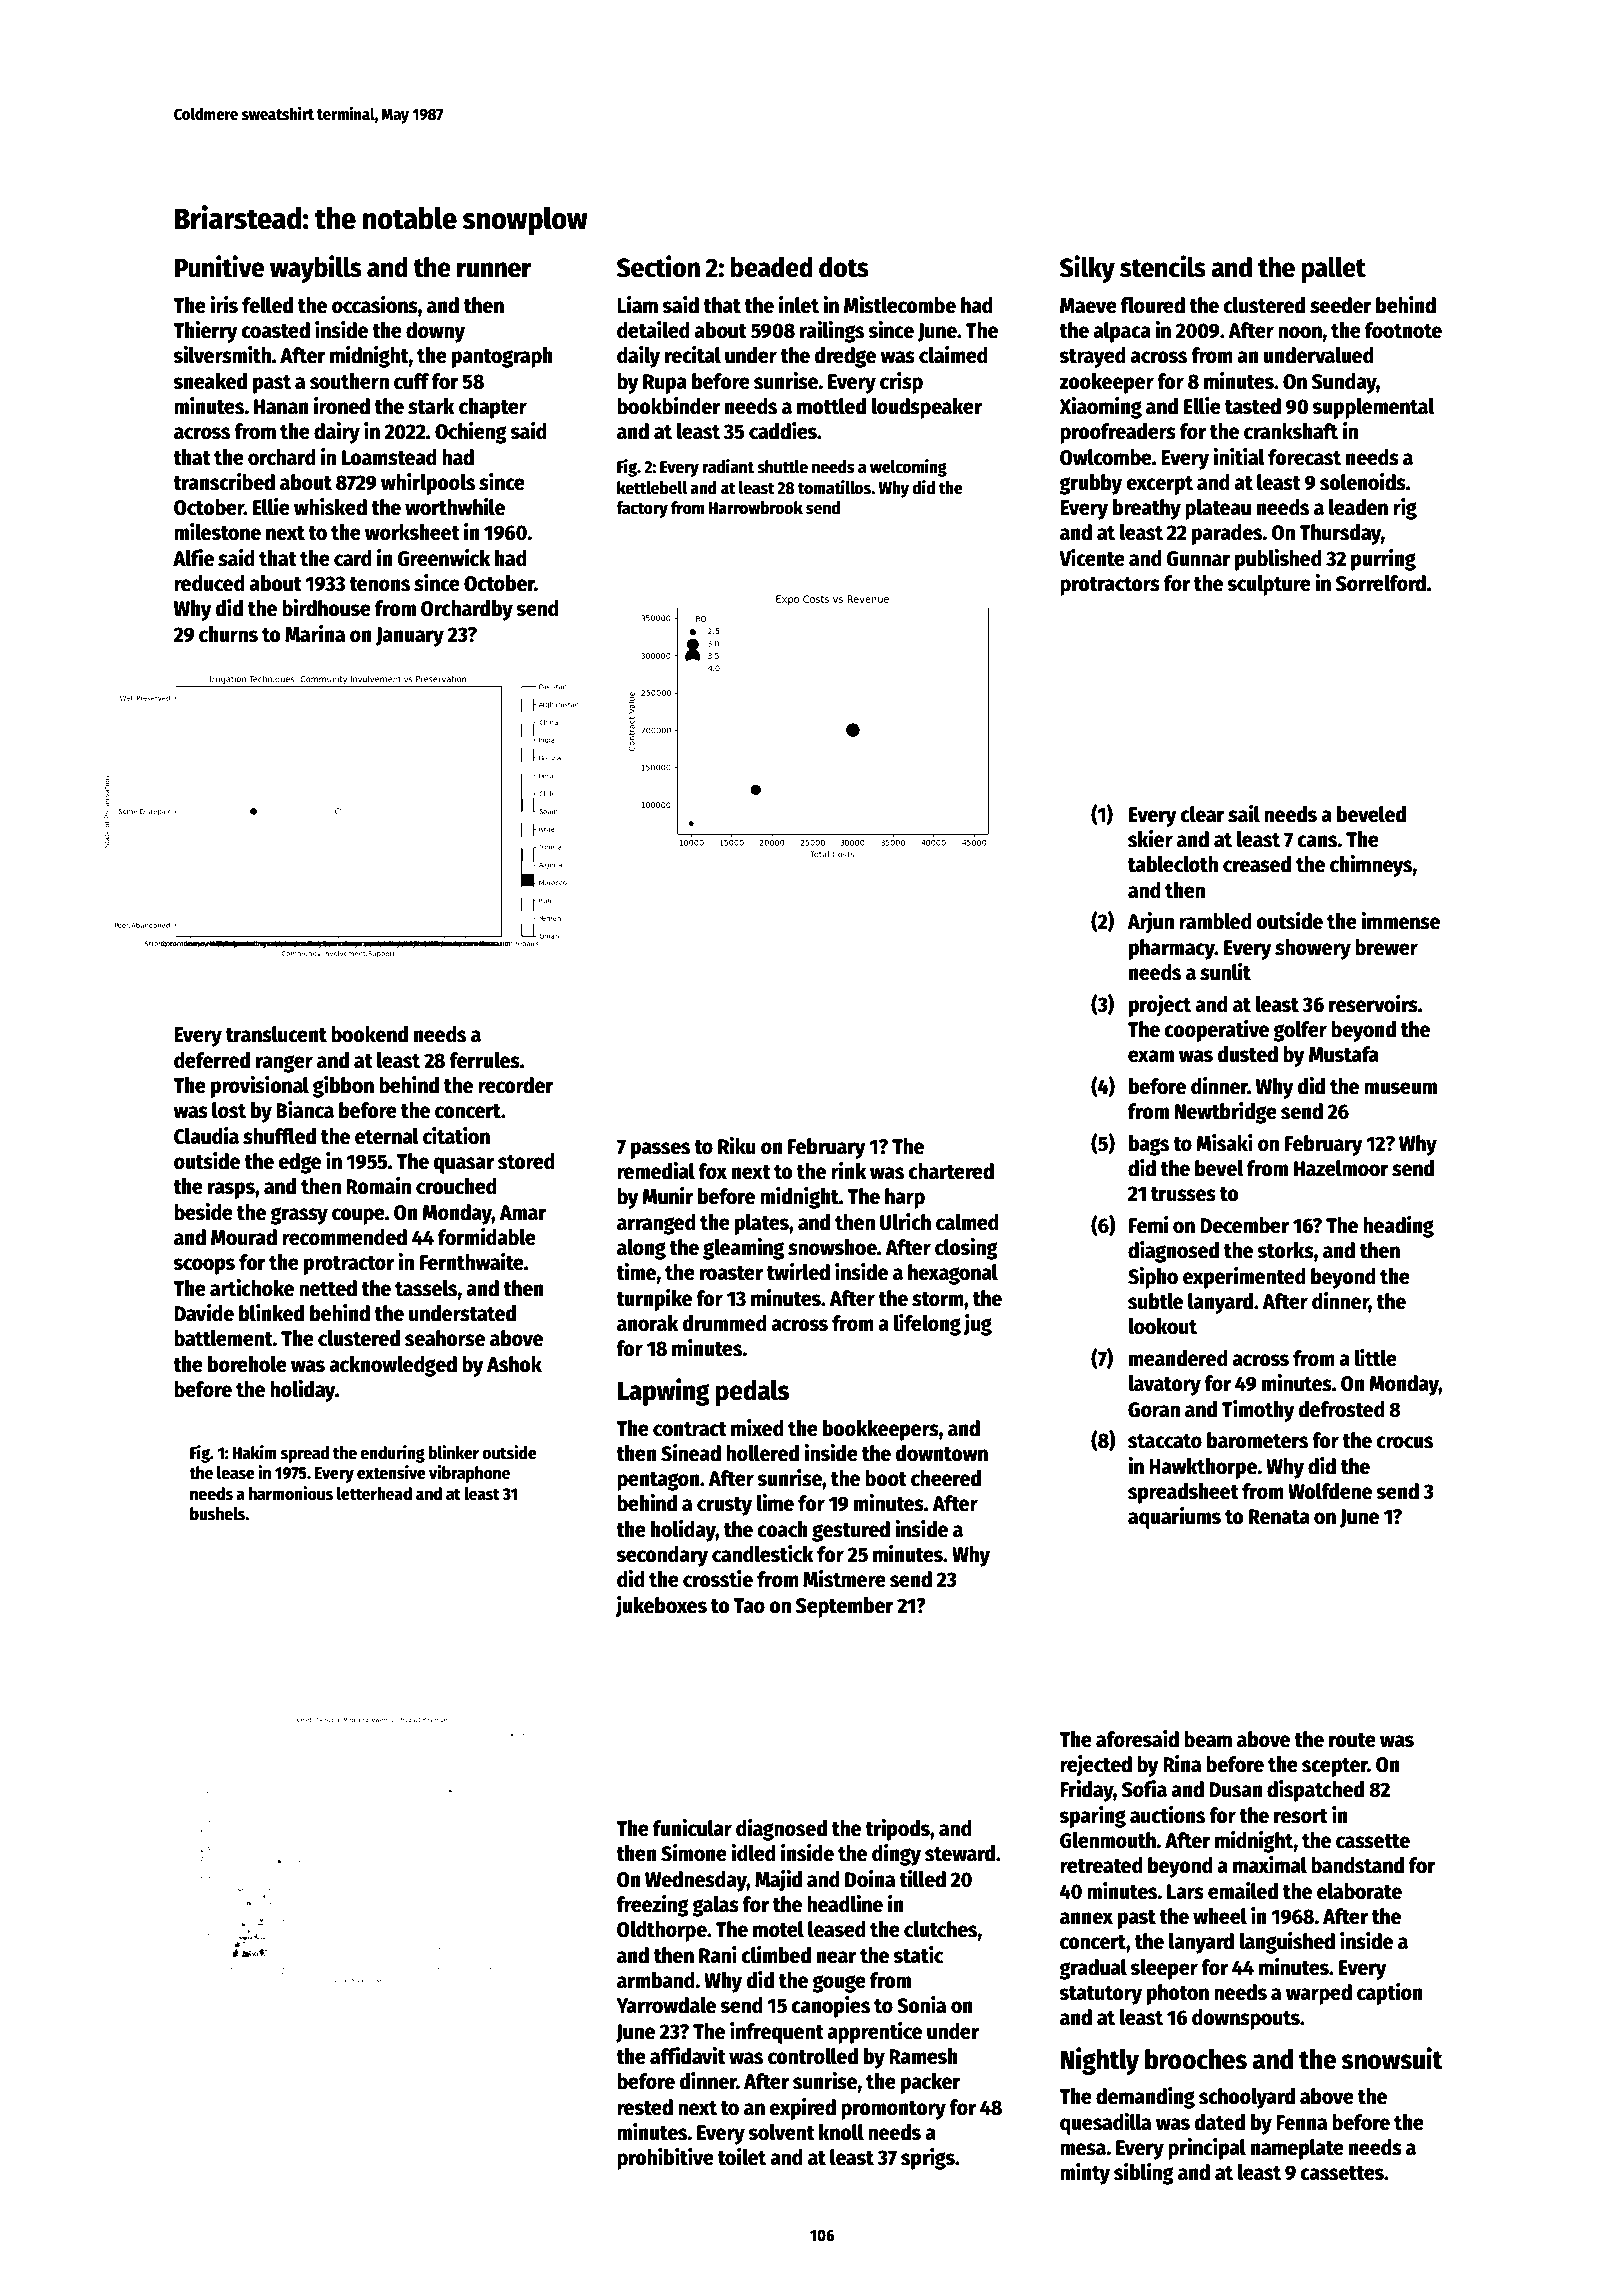 Image resolution: width=1620 pixels, height=2292 pixels. Describe the element at coordinates (661, 1607) in the page. I see `jukeboxes` at that location.
